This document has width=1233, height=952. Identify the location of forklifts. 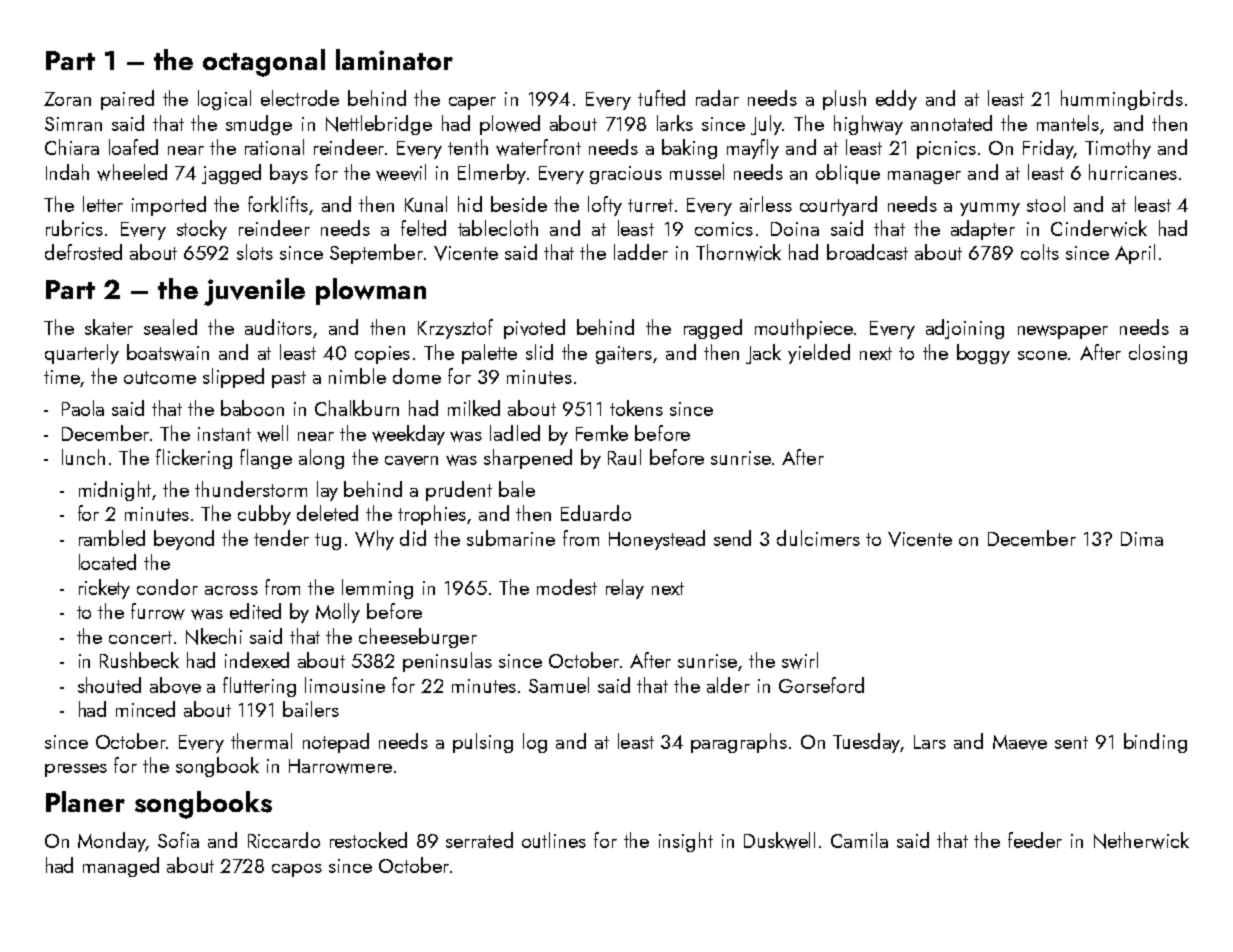
(278, 204).
